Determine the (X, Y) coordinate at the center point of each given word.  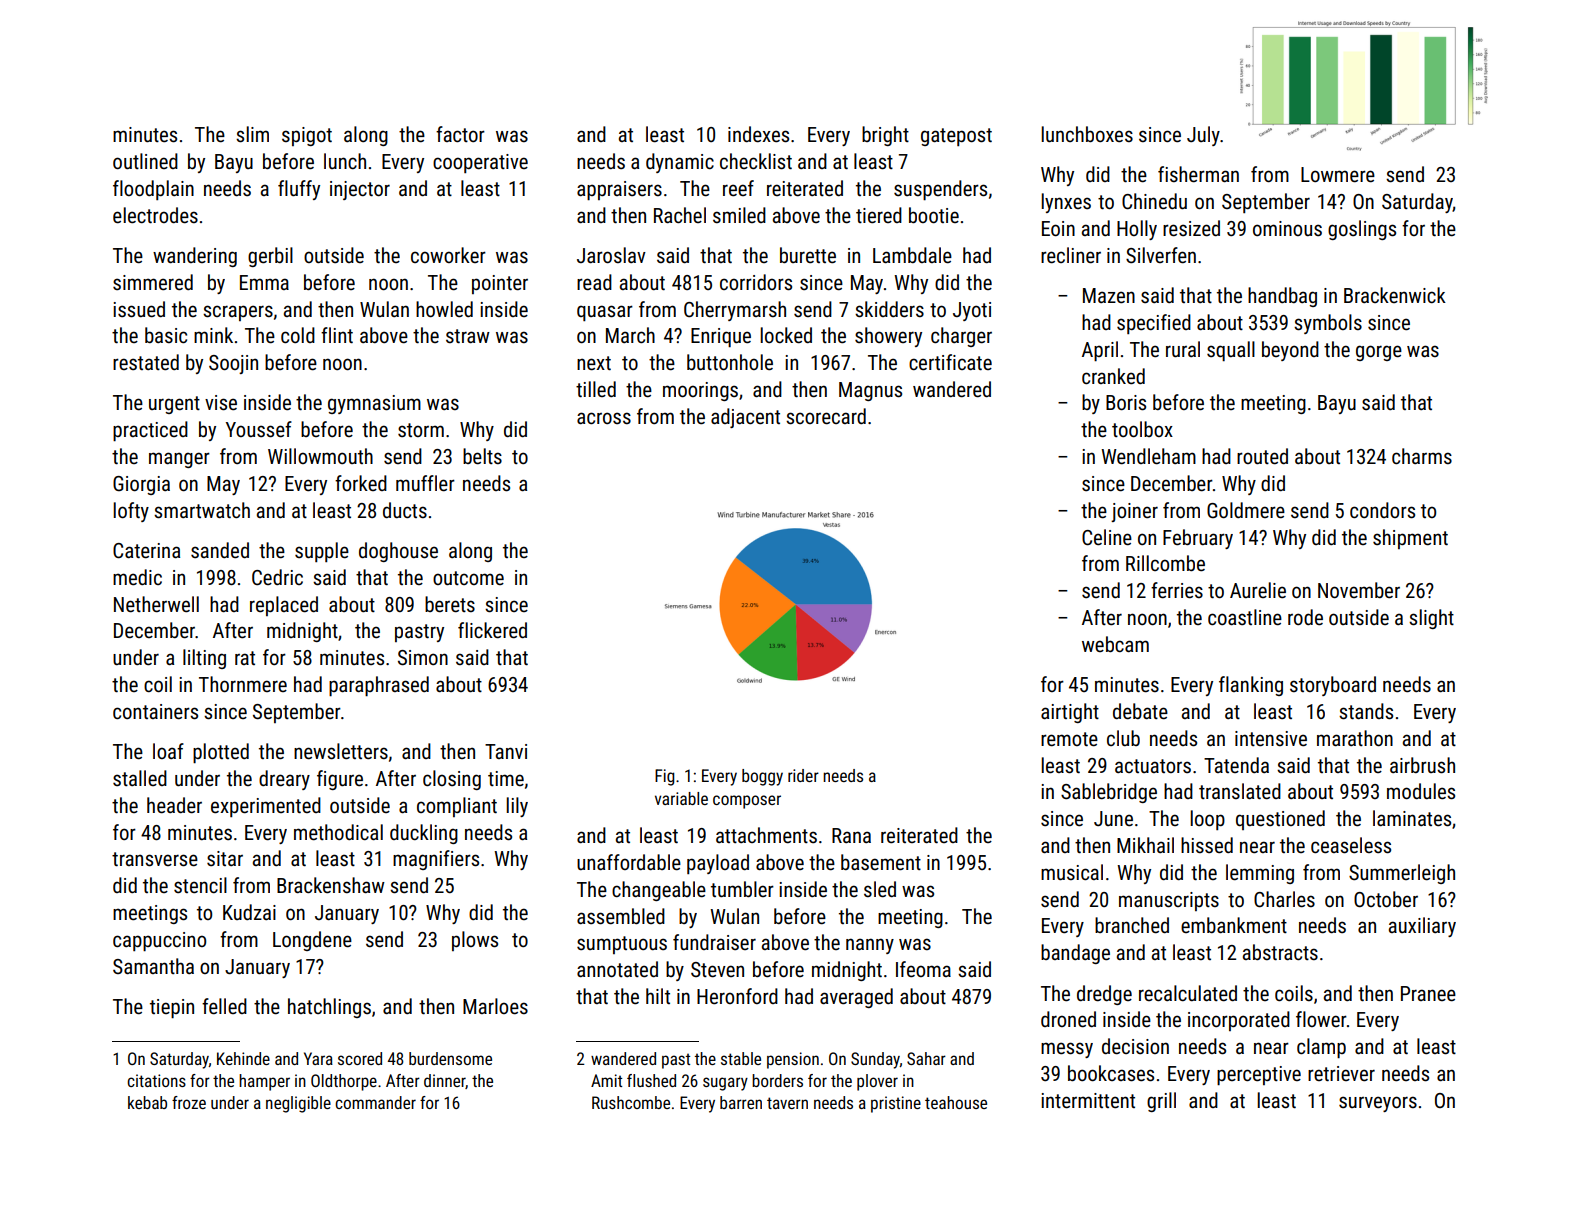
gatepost (956, 137)
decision (1135, 1046)
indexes (758, 134)
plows (475, 941)
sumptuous (622, 945)
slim (252, 134)
